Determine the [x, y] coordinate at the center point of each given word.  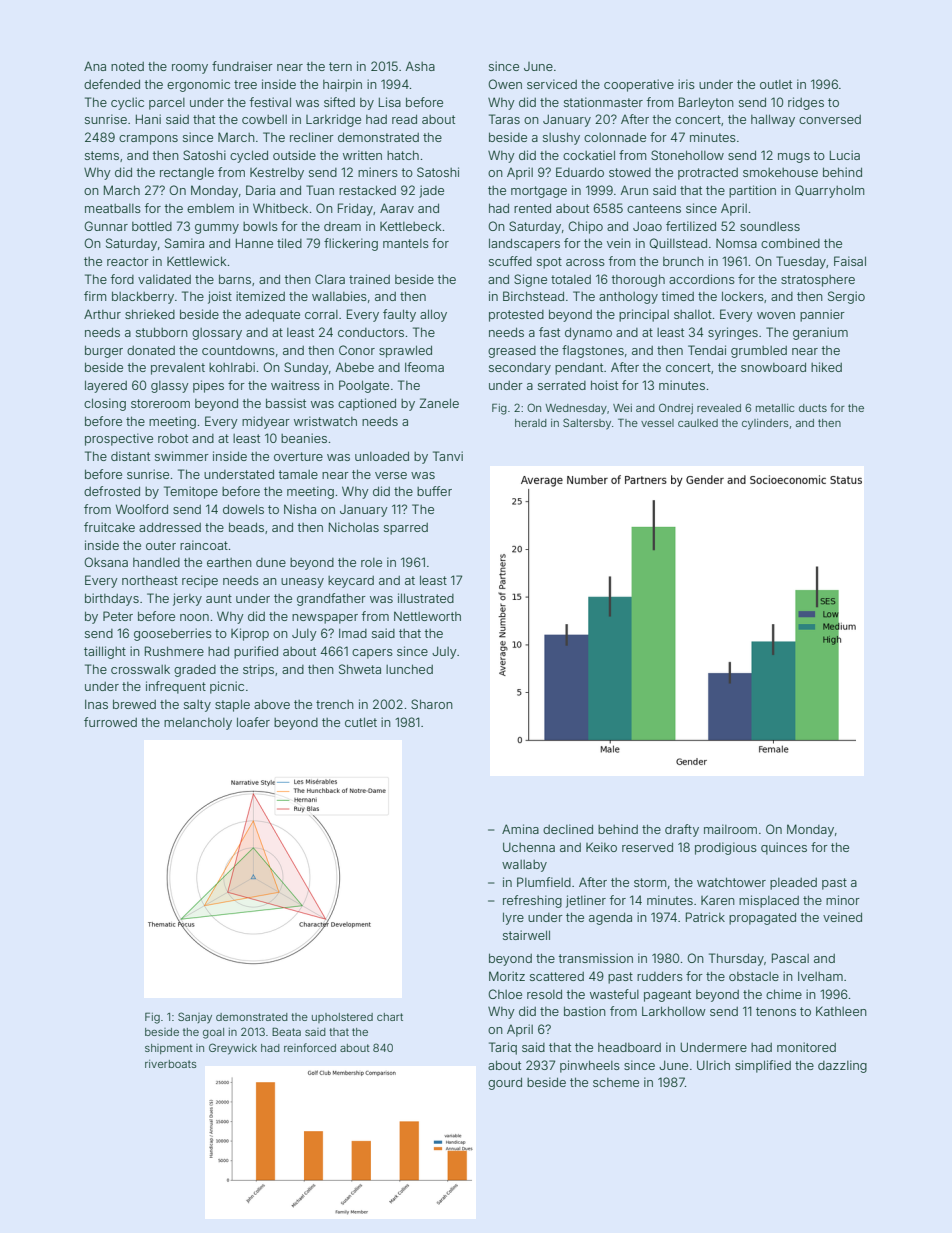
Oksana [106, 562]
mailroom [730, 829]
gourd [505, 1083]
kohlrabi [232, 367]
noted [127, 66]
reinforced [310, 1047]
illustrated [426, 598]
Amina [520, 829]
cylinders [765, 424]
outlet [776, 84]
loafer [253, 722]
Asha [420, 66]
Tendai [707, 350]
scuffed [510, 261]
